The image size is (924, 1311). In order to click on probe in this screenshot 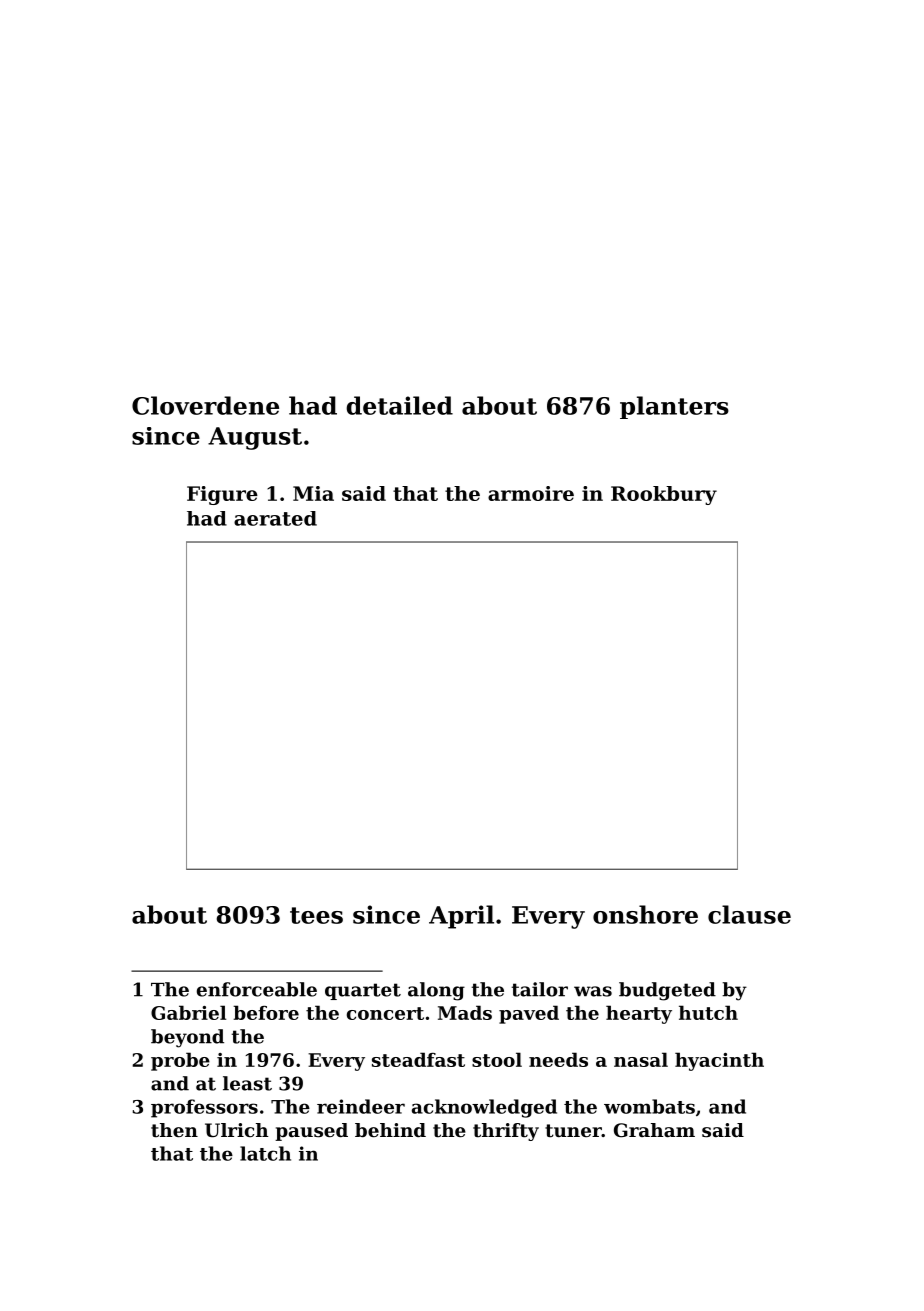, I will do `click(180, 1061)`.
